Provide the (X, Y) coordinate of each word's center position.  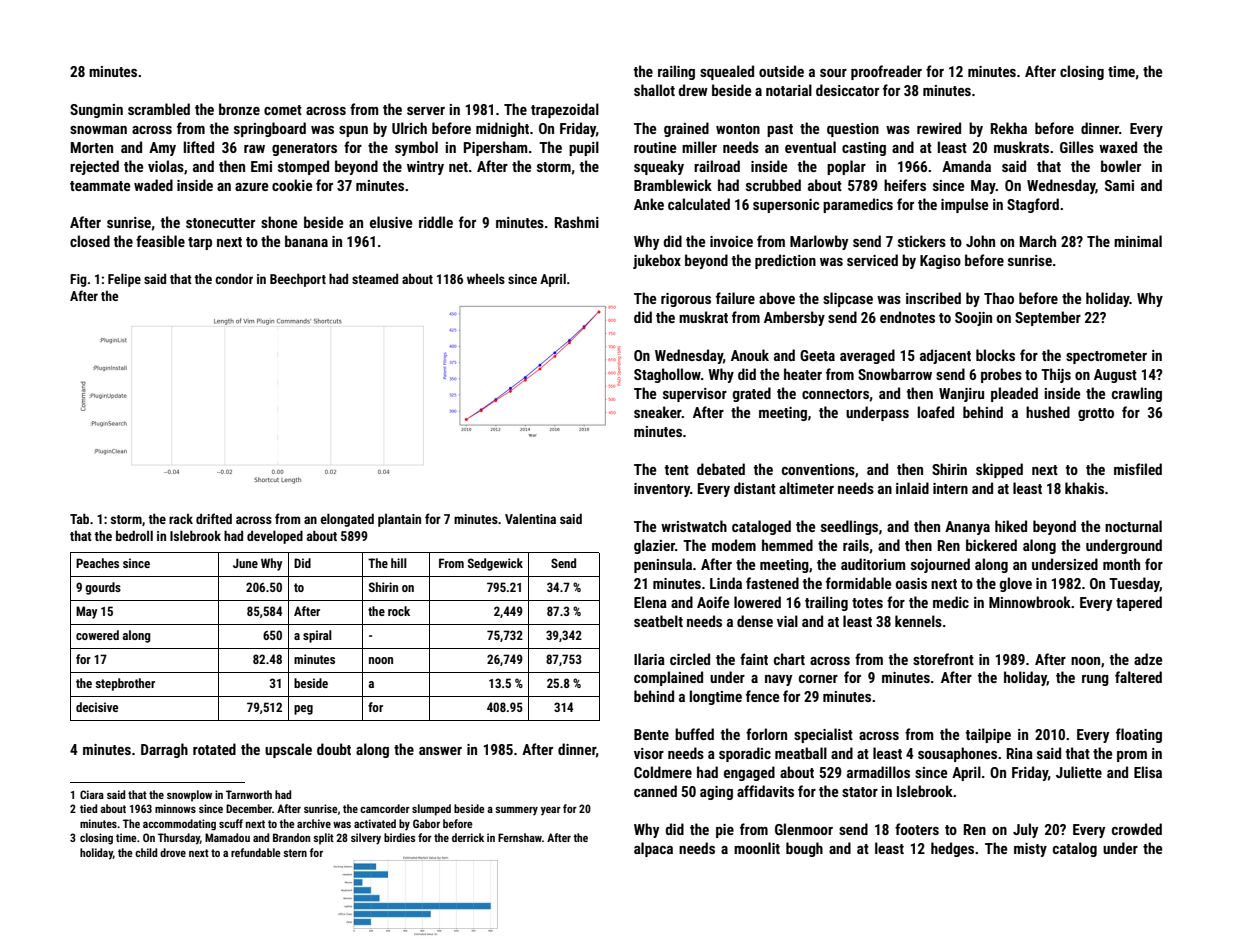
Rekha (1009, 128)
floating (1139, 735)
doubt (334, 749)
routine (655, 147)
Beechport (298, 280)
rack (181, 519)
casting (864, 149)
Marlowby (819, 242)
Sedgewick (495, 564)
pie (725, 831)
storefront (943, 659)
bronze (239, 109)
